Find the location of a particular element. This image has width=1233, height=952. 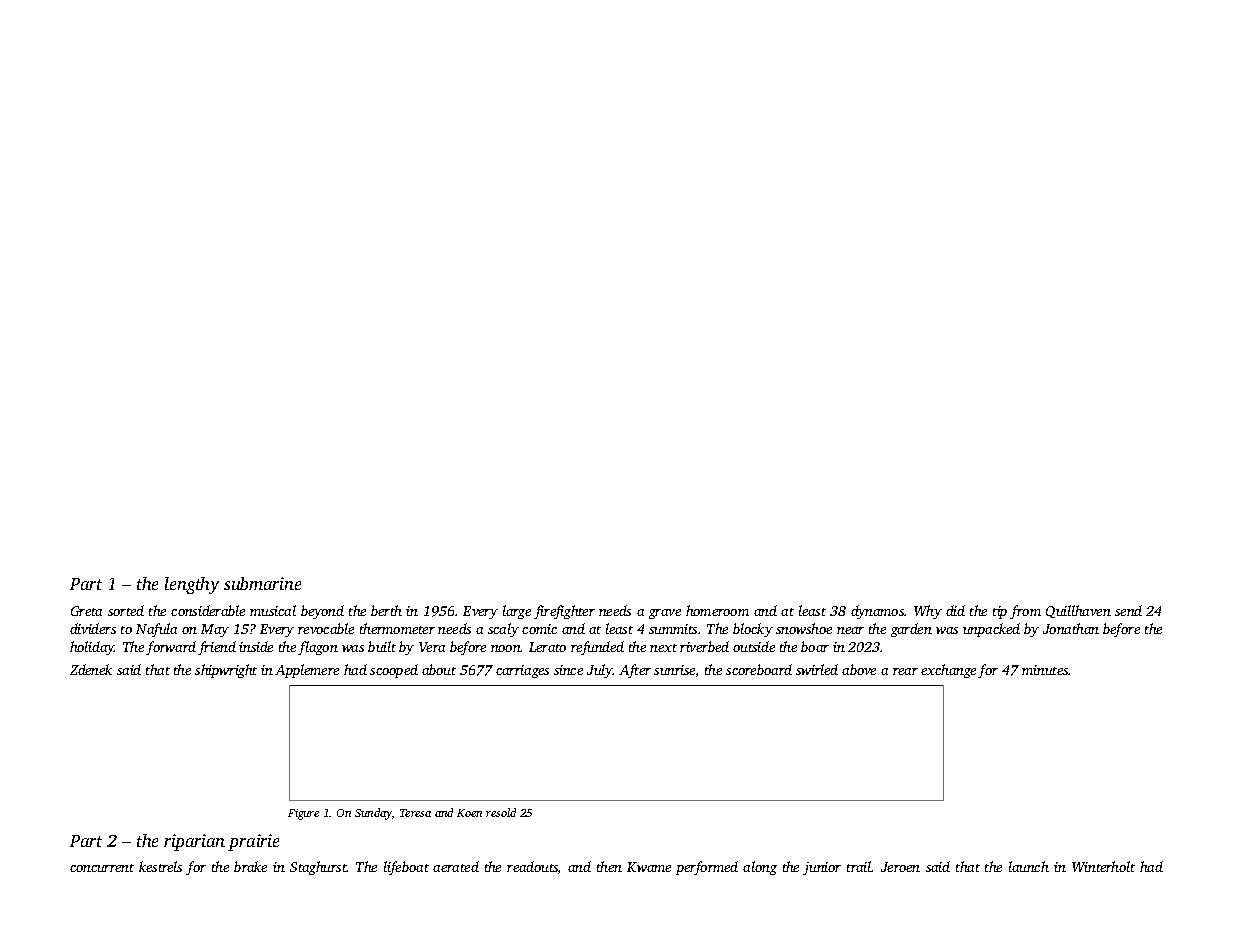

Applemere is located at coordinates (307, 671).
